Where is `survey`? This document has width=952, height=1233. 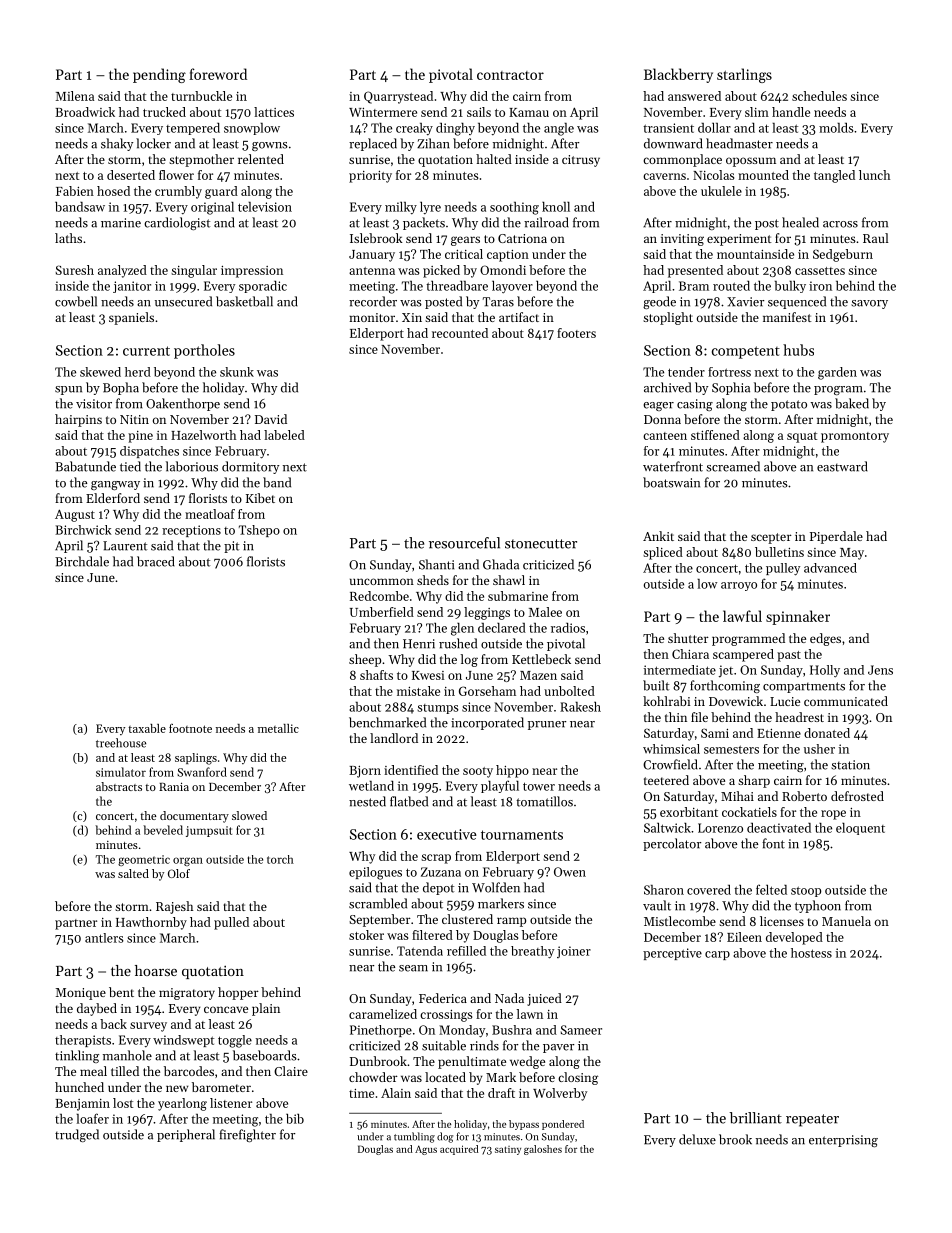 survey is located at coordinates (148, 1027).
